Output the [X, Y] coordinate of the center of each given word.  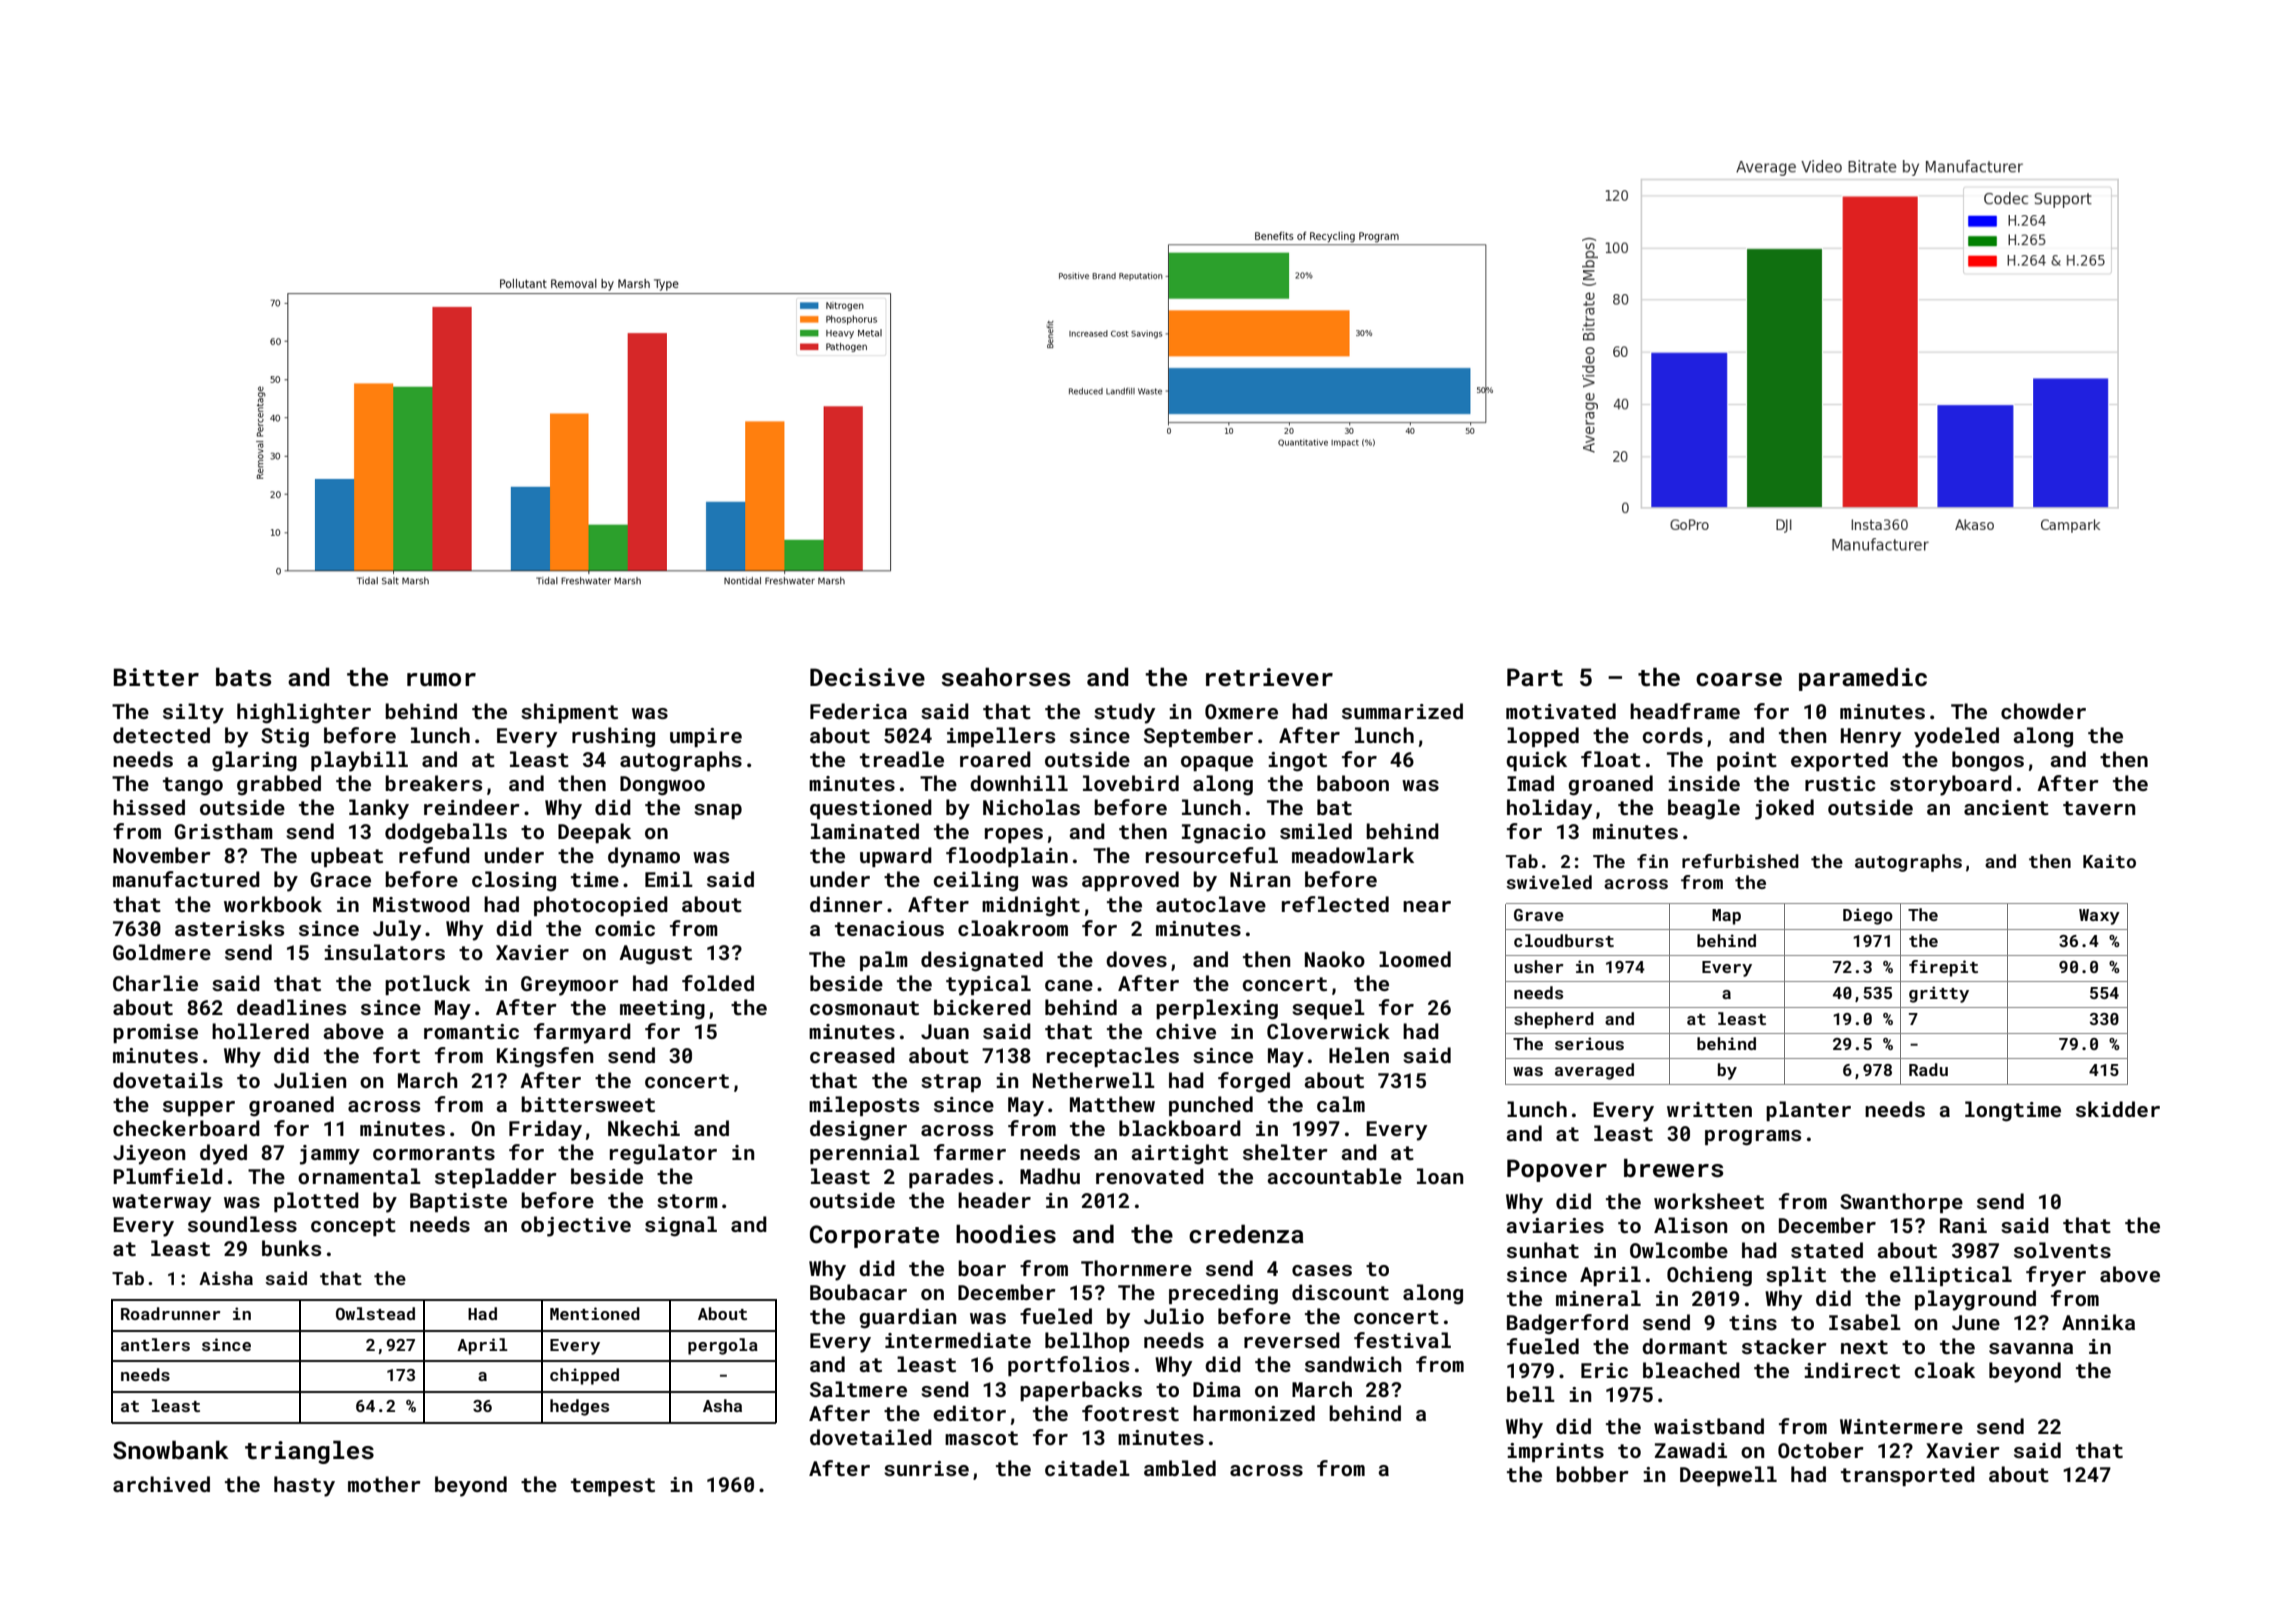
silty [193, 713]
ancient [2006, 807]
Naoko [1335, 959]
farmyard [582, 1033]
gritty [1939, 994]
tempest [613, 1487]
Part [1535, 677]
